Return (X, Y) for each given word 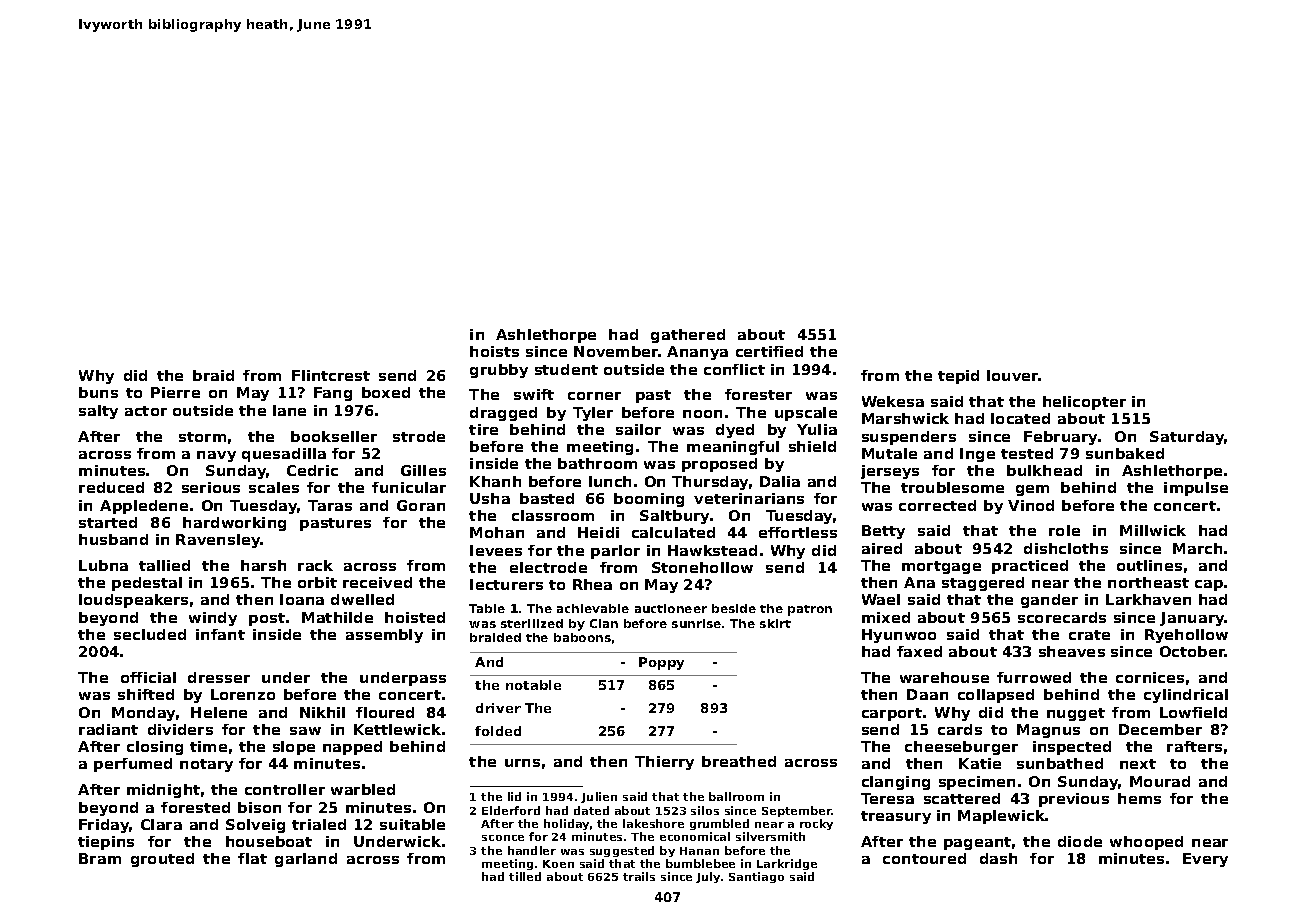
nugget (1076, 714)
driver (498, 708)
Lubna (103, 565)
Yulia (817, 429)
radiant (108, 729)
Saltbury (674, 517)
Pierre (175, 392)
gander (1049, 601)
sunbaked (1125, 453)
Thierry (664, 763)
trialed (319, 824)
